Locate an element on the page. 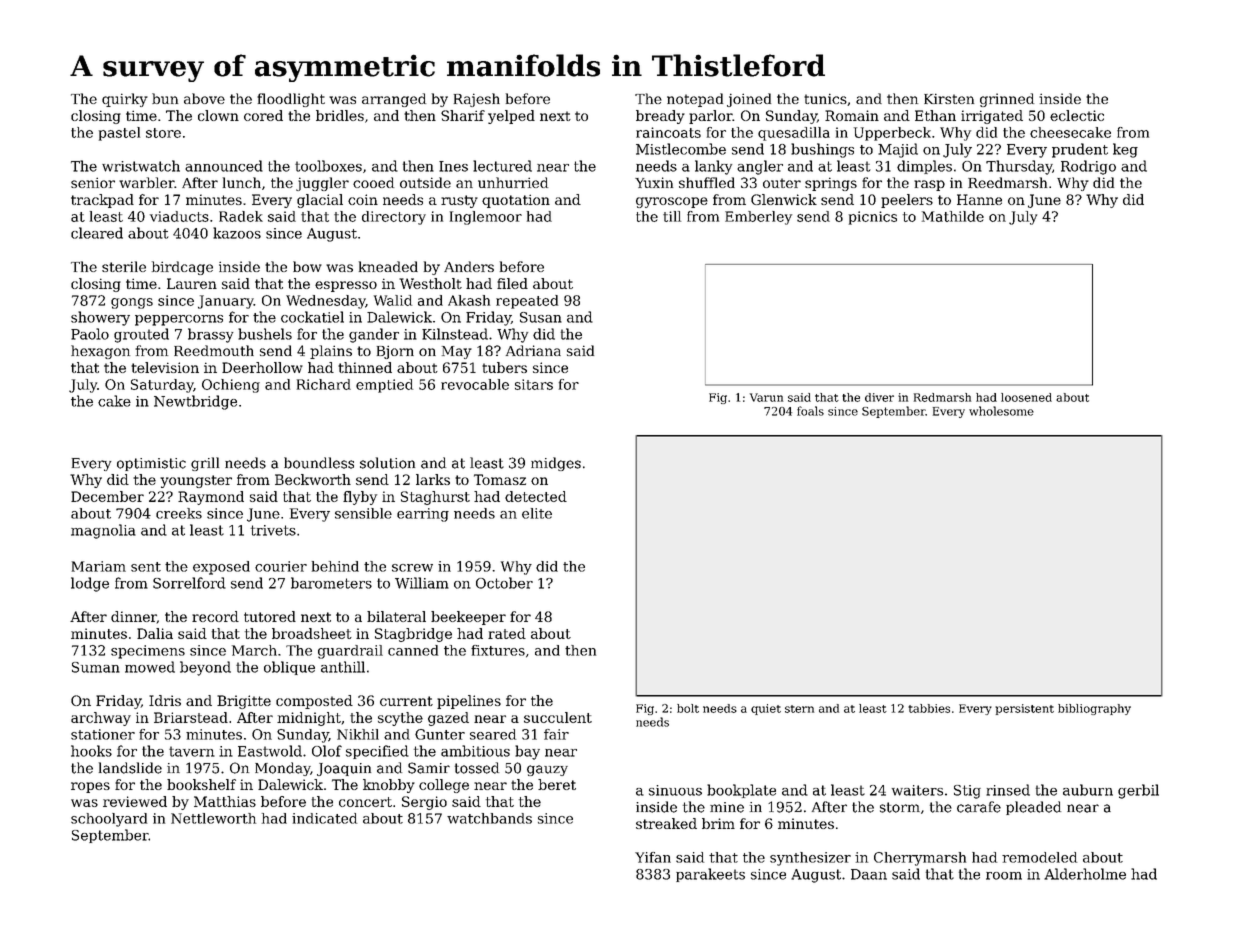 Image resolution: width=1233 pixels, height=952 pixels. tabbies is located at coordinates (929, 708).
